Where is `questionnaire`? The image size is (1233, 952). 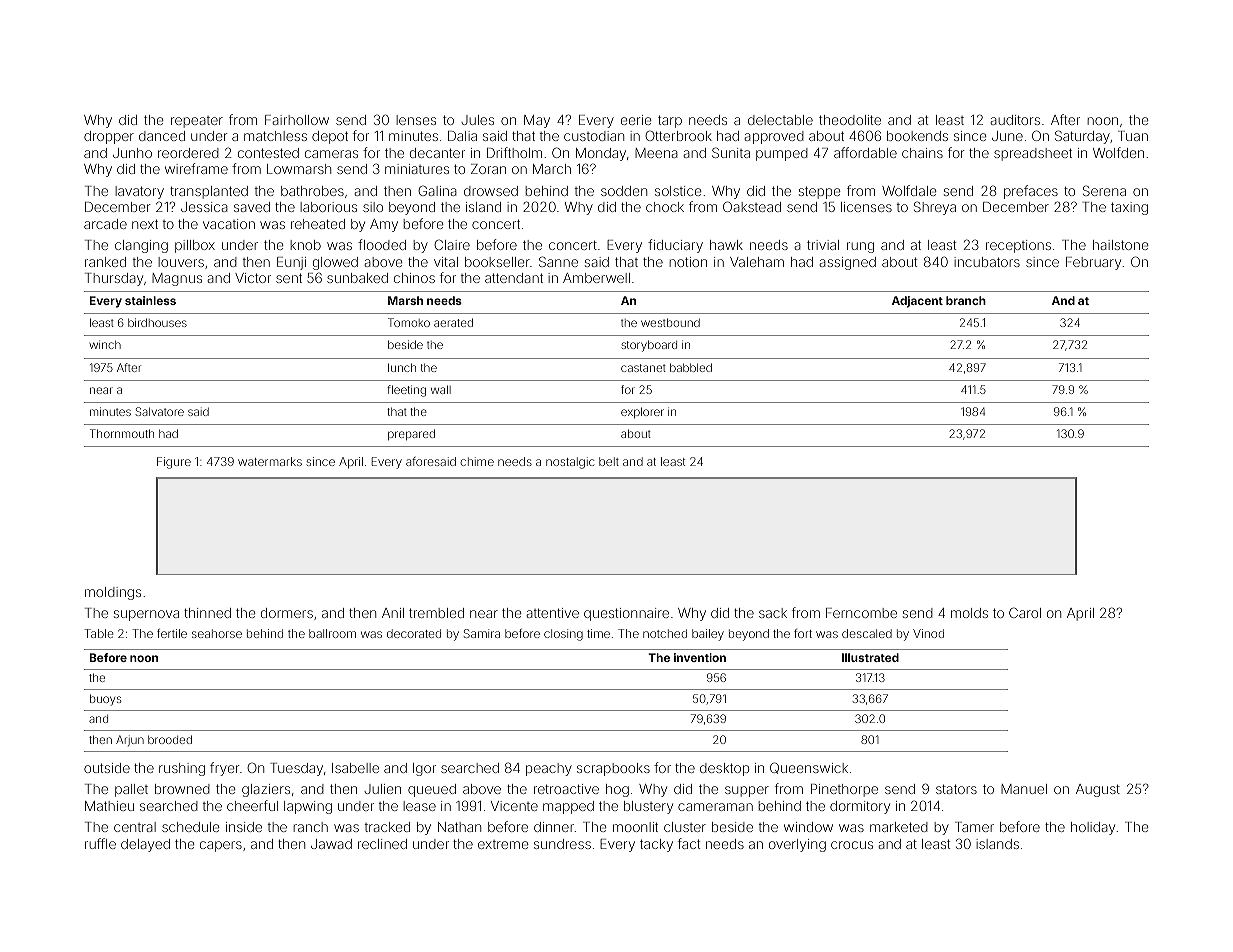
questionnaire is located at coordinates (626, 614).
